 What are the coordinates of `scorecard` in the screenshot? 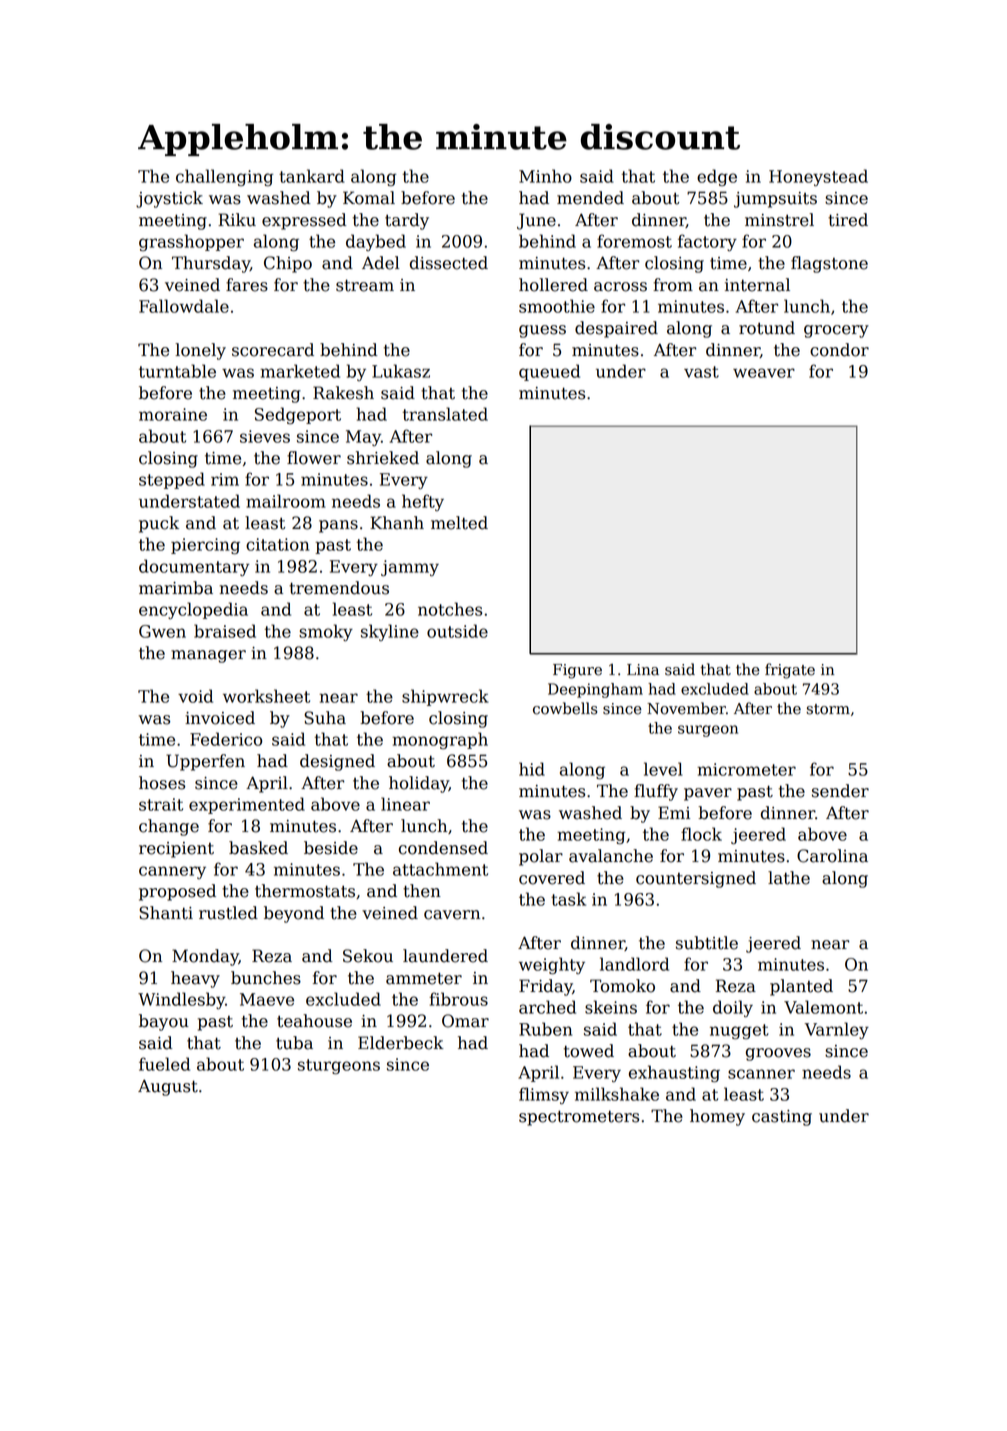 It's located at (273, 350).
